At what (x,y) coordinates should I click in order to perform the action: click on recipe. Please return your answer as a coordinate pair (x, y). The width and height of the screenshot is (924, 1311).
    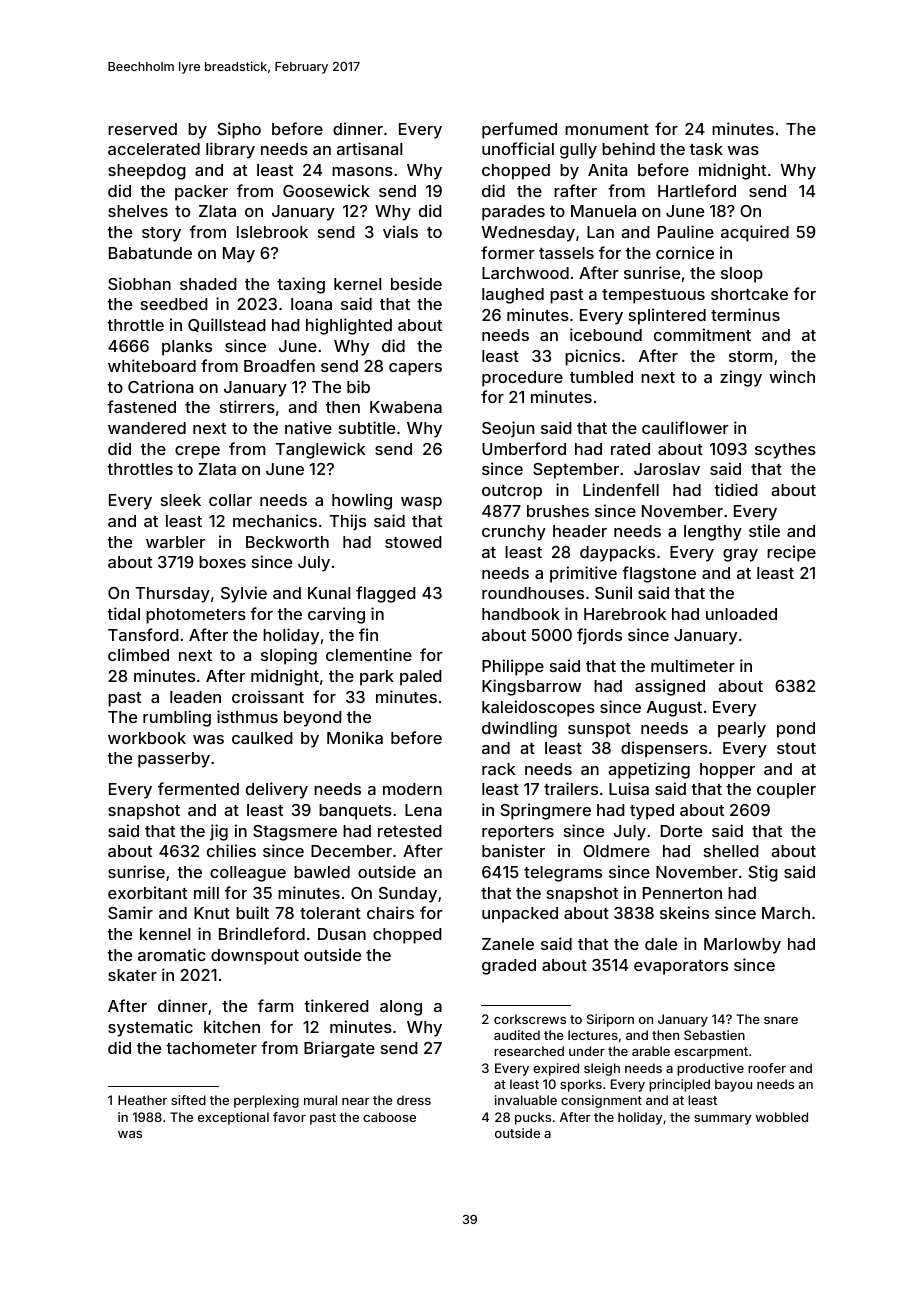
    Looking at the image, I should click on (791, 553).
